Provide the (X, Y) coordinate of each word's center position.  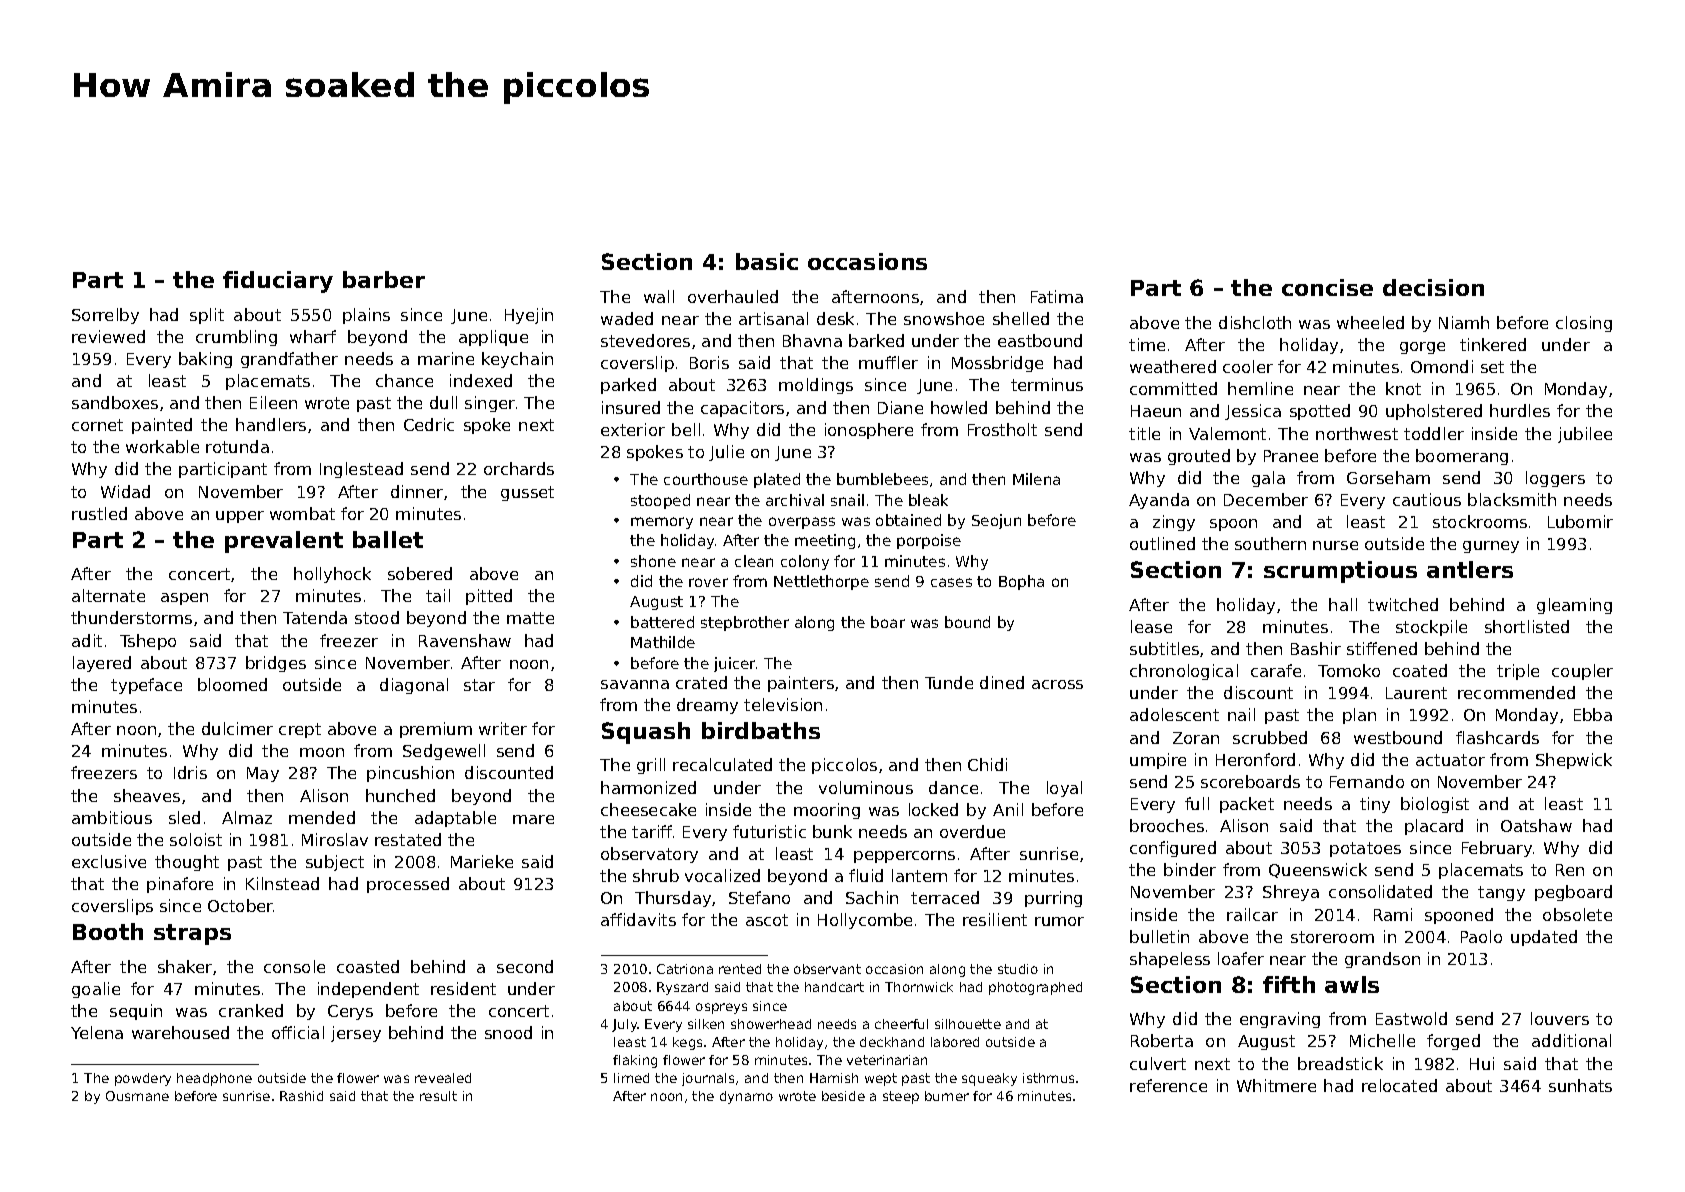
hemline (1260, 388)
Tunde (949, 682)
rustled (99, 513)
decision (1433, 287)
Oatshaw (1536, 825)
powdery (143, 1079)
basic (767, 261)
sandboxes (115, 402)
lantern (919, 875)
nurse (1335, 545)
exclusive (109, 861)
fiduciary (278, 282)
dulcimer (237, 728)
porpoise (929, 541)
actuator (1450, 760)
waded (627, 318)
